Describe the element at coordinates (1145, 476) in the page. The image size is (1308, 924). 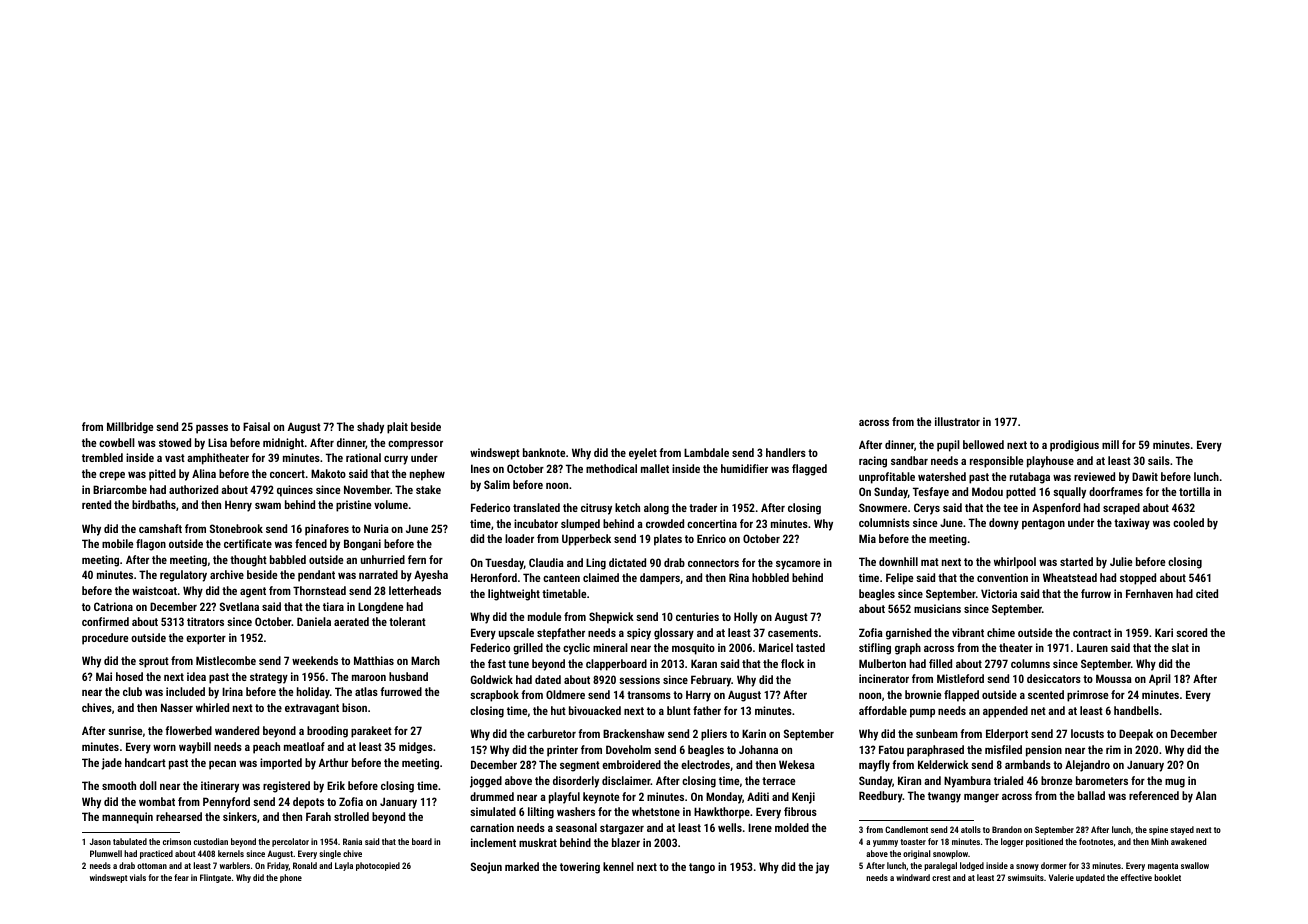
I see `Dawit` at that location.
